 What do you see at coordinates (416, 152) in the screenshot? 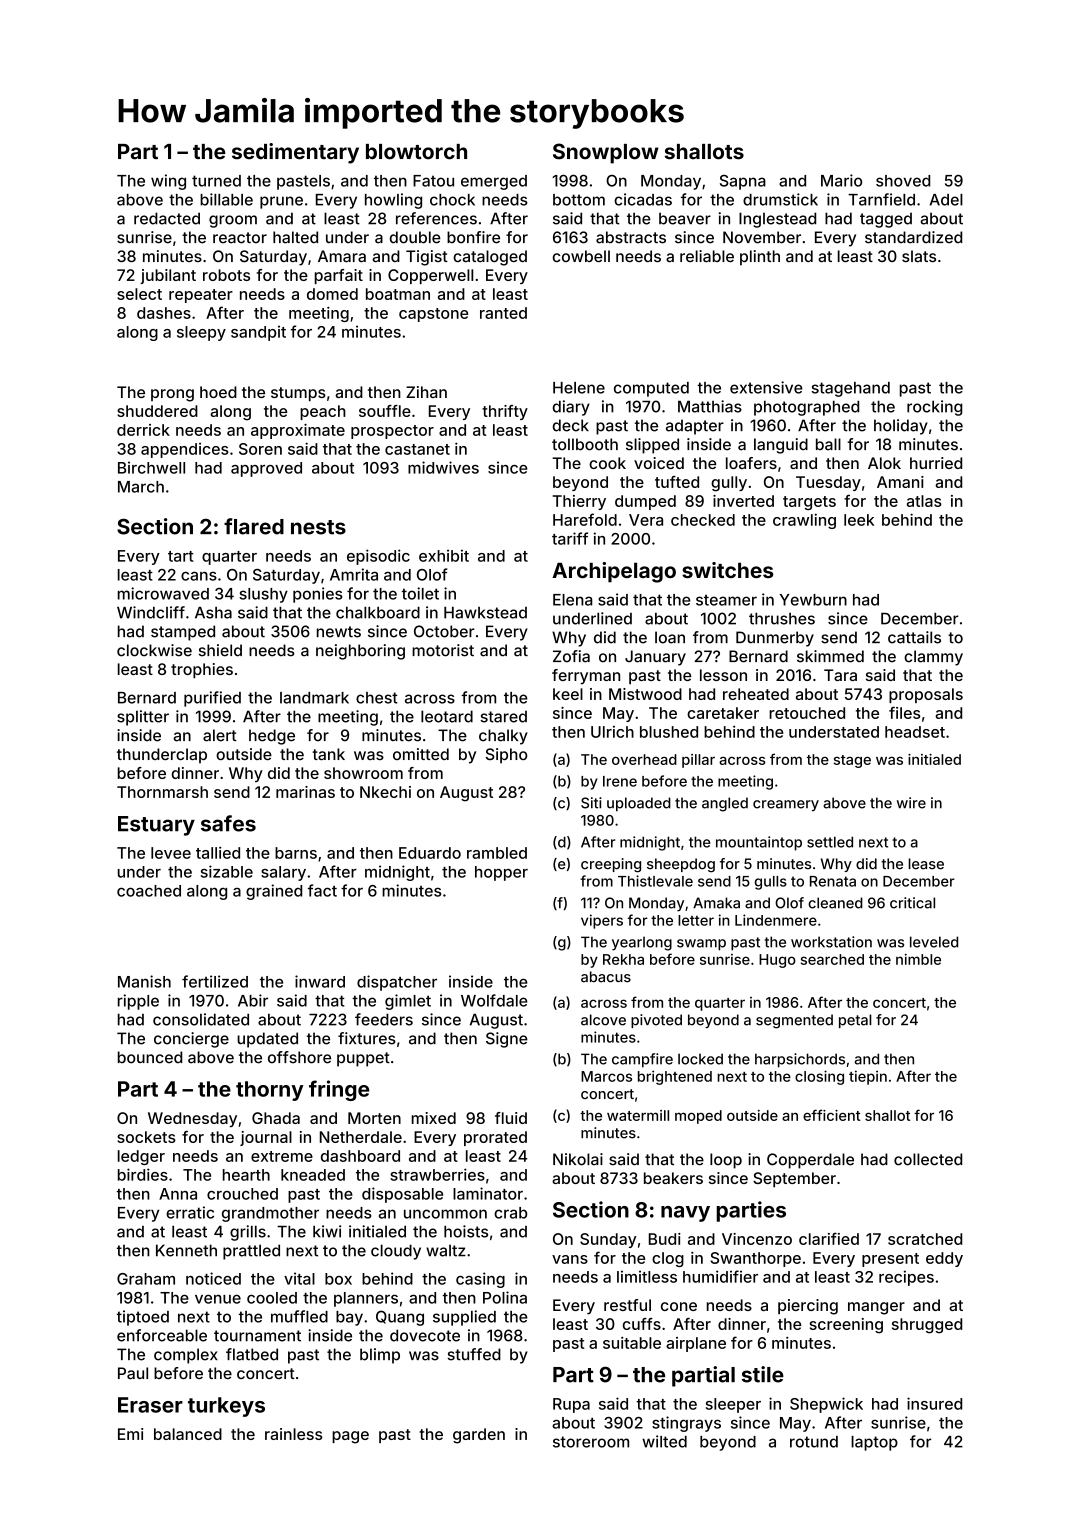
I see `blowtorch` at bounding box center [416, 152].
